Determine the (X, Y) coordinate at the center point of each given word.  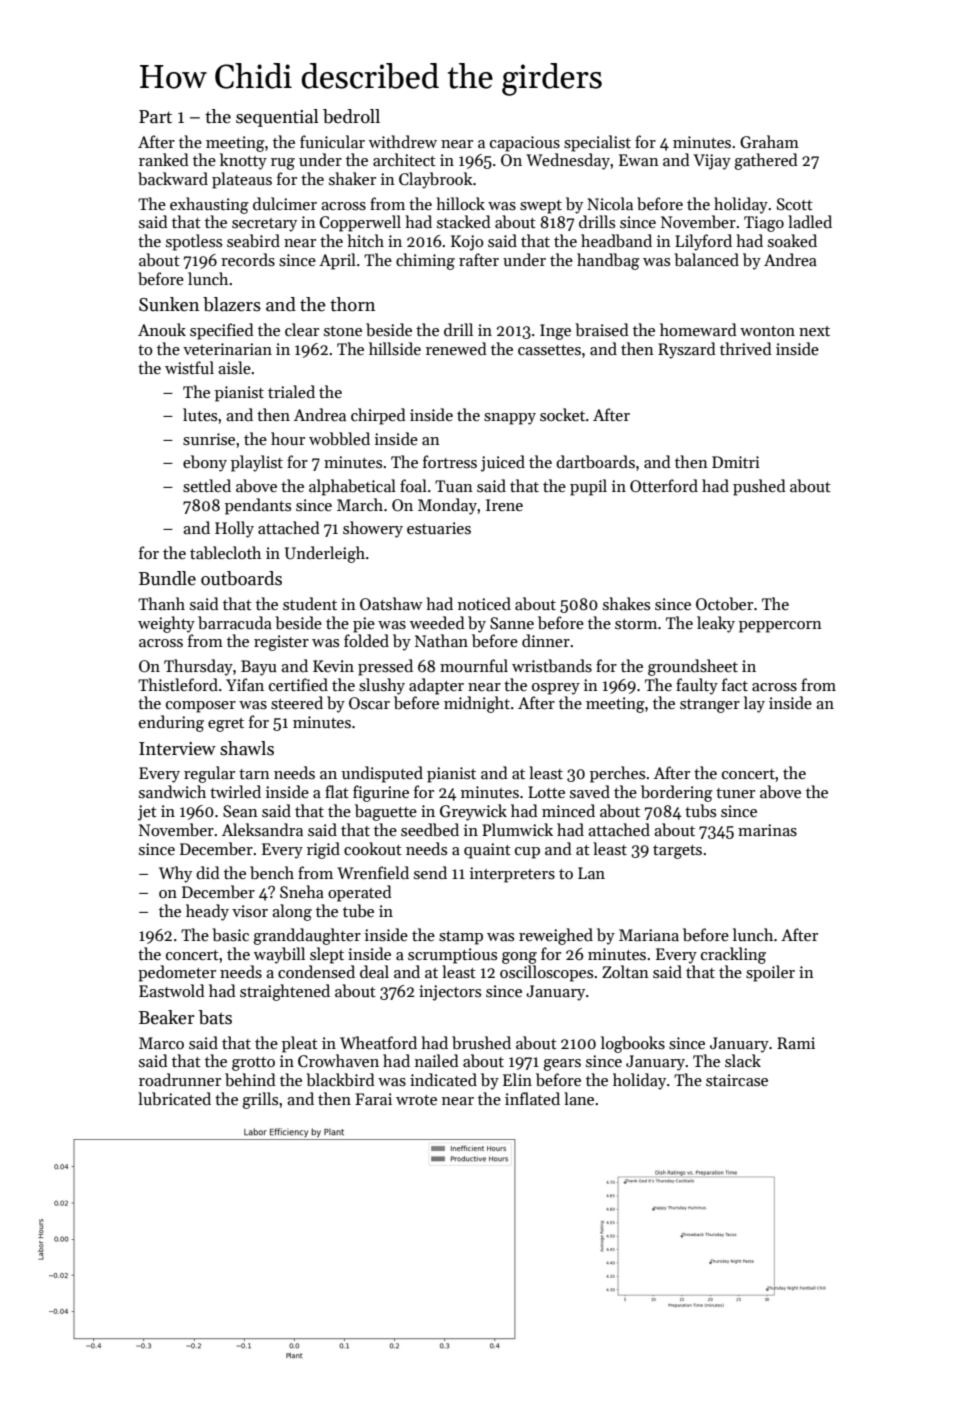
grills (260, 1100)
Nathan (441, 640)
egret (226, 725)
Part (155, 117)
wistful (189, 368)
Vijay (712, 162)
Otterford (664, 486)
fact (735, 684)
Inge (555, 332)
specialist (597, 143)
